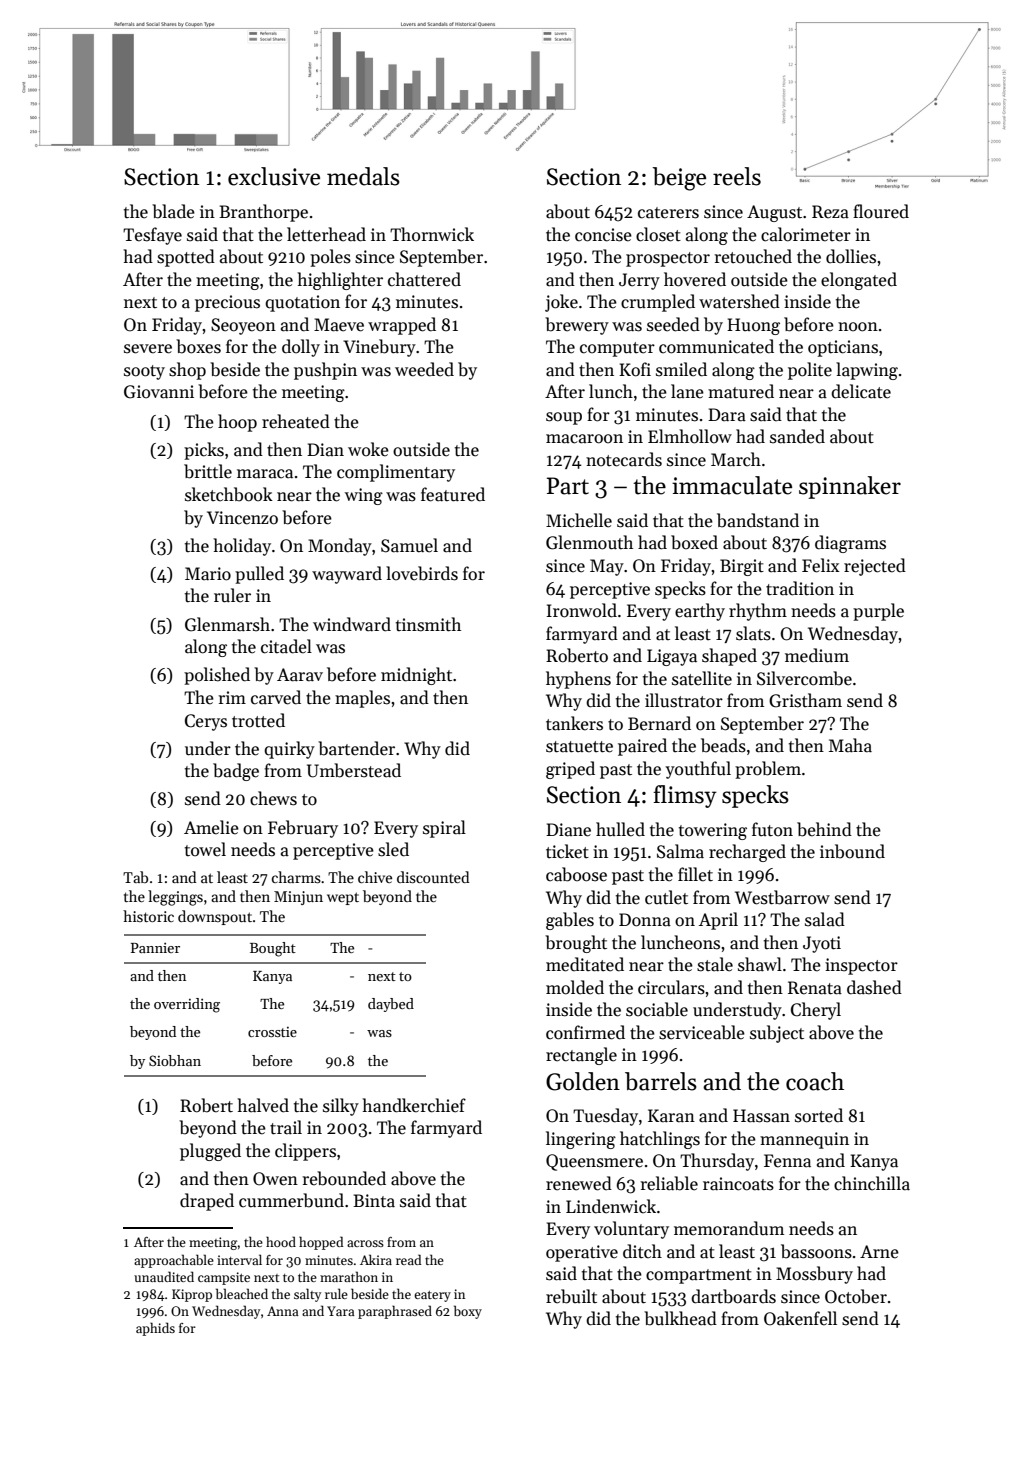 The width and height of the document is (1034, 1469). What do you see at coordinates (424, 279) in the document?
I see `chattered` at bounding box center [424, 279].
